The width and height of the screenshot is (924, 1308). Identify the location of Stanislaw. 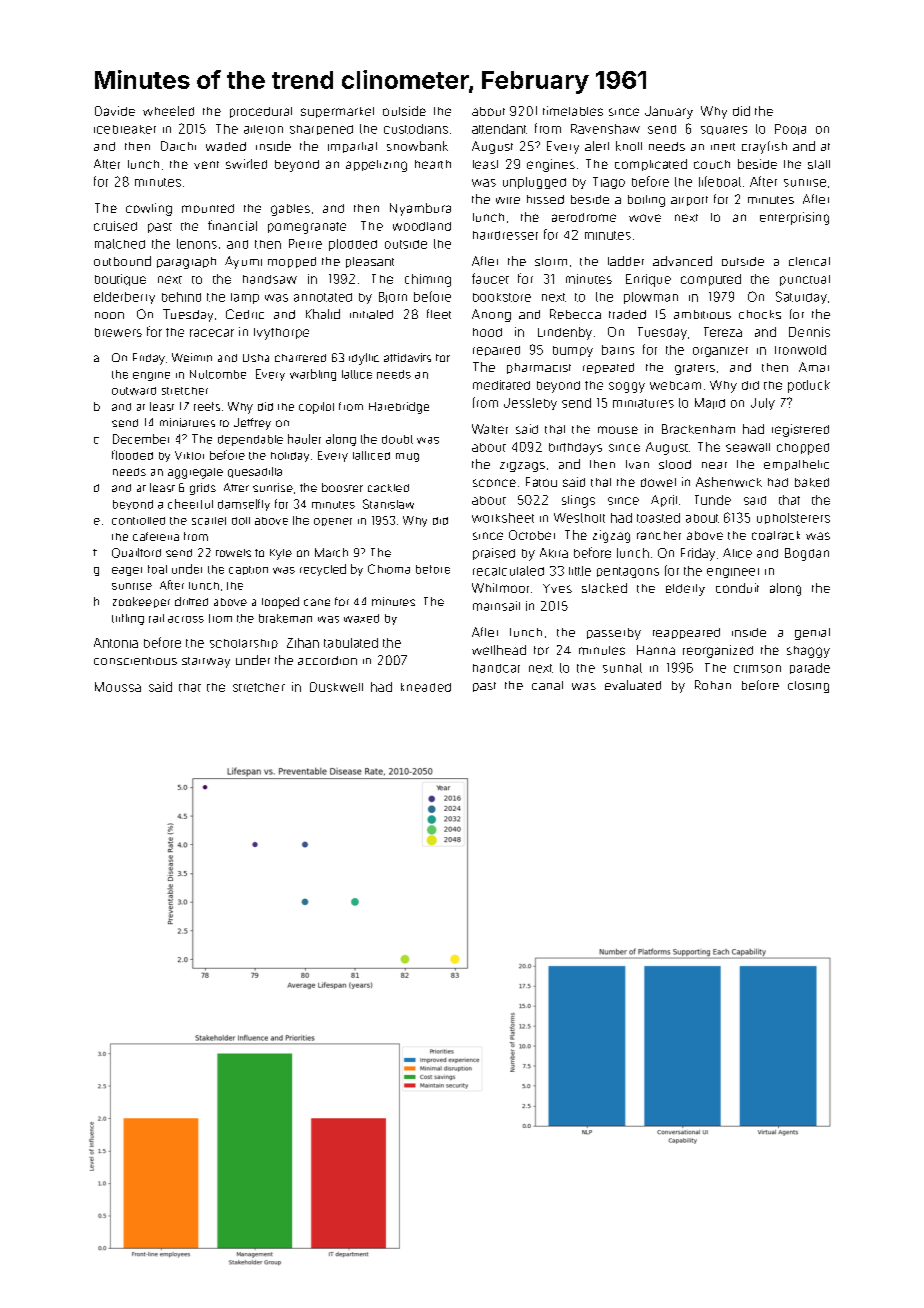
(388, 504).
